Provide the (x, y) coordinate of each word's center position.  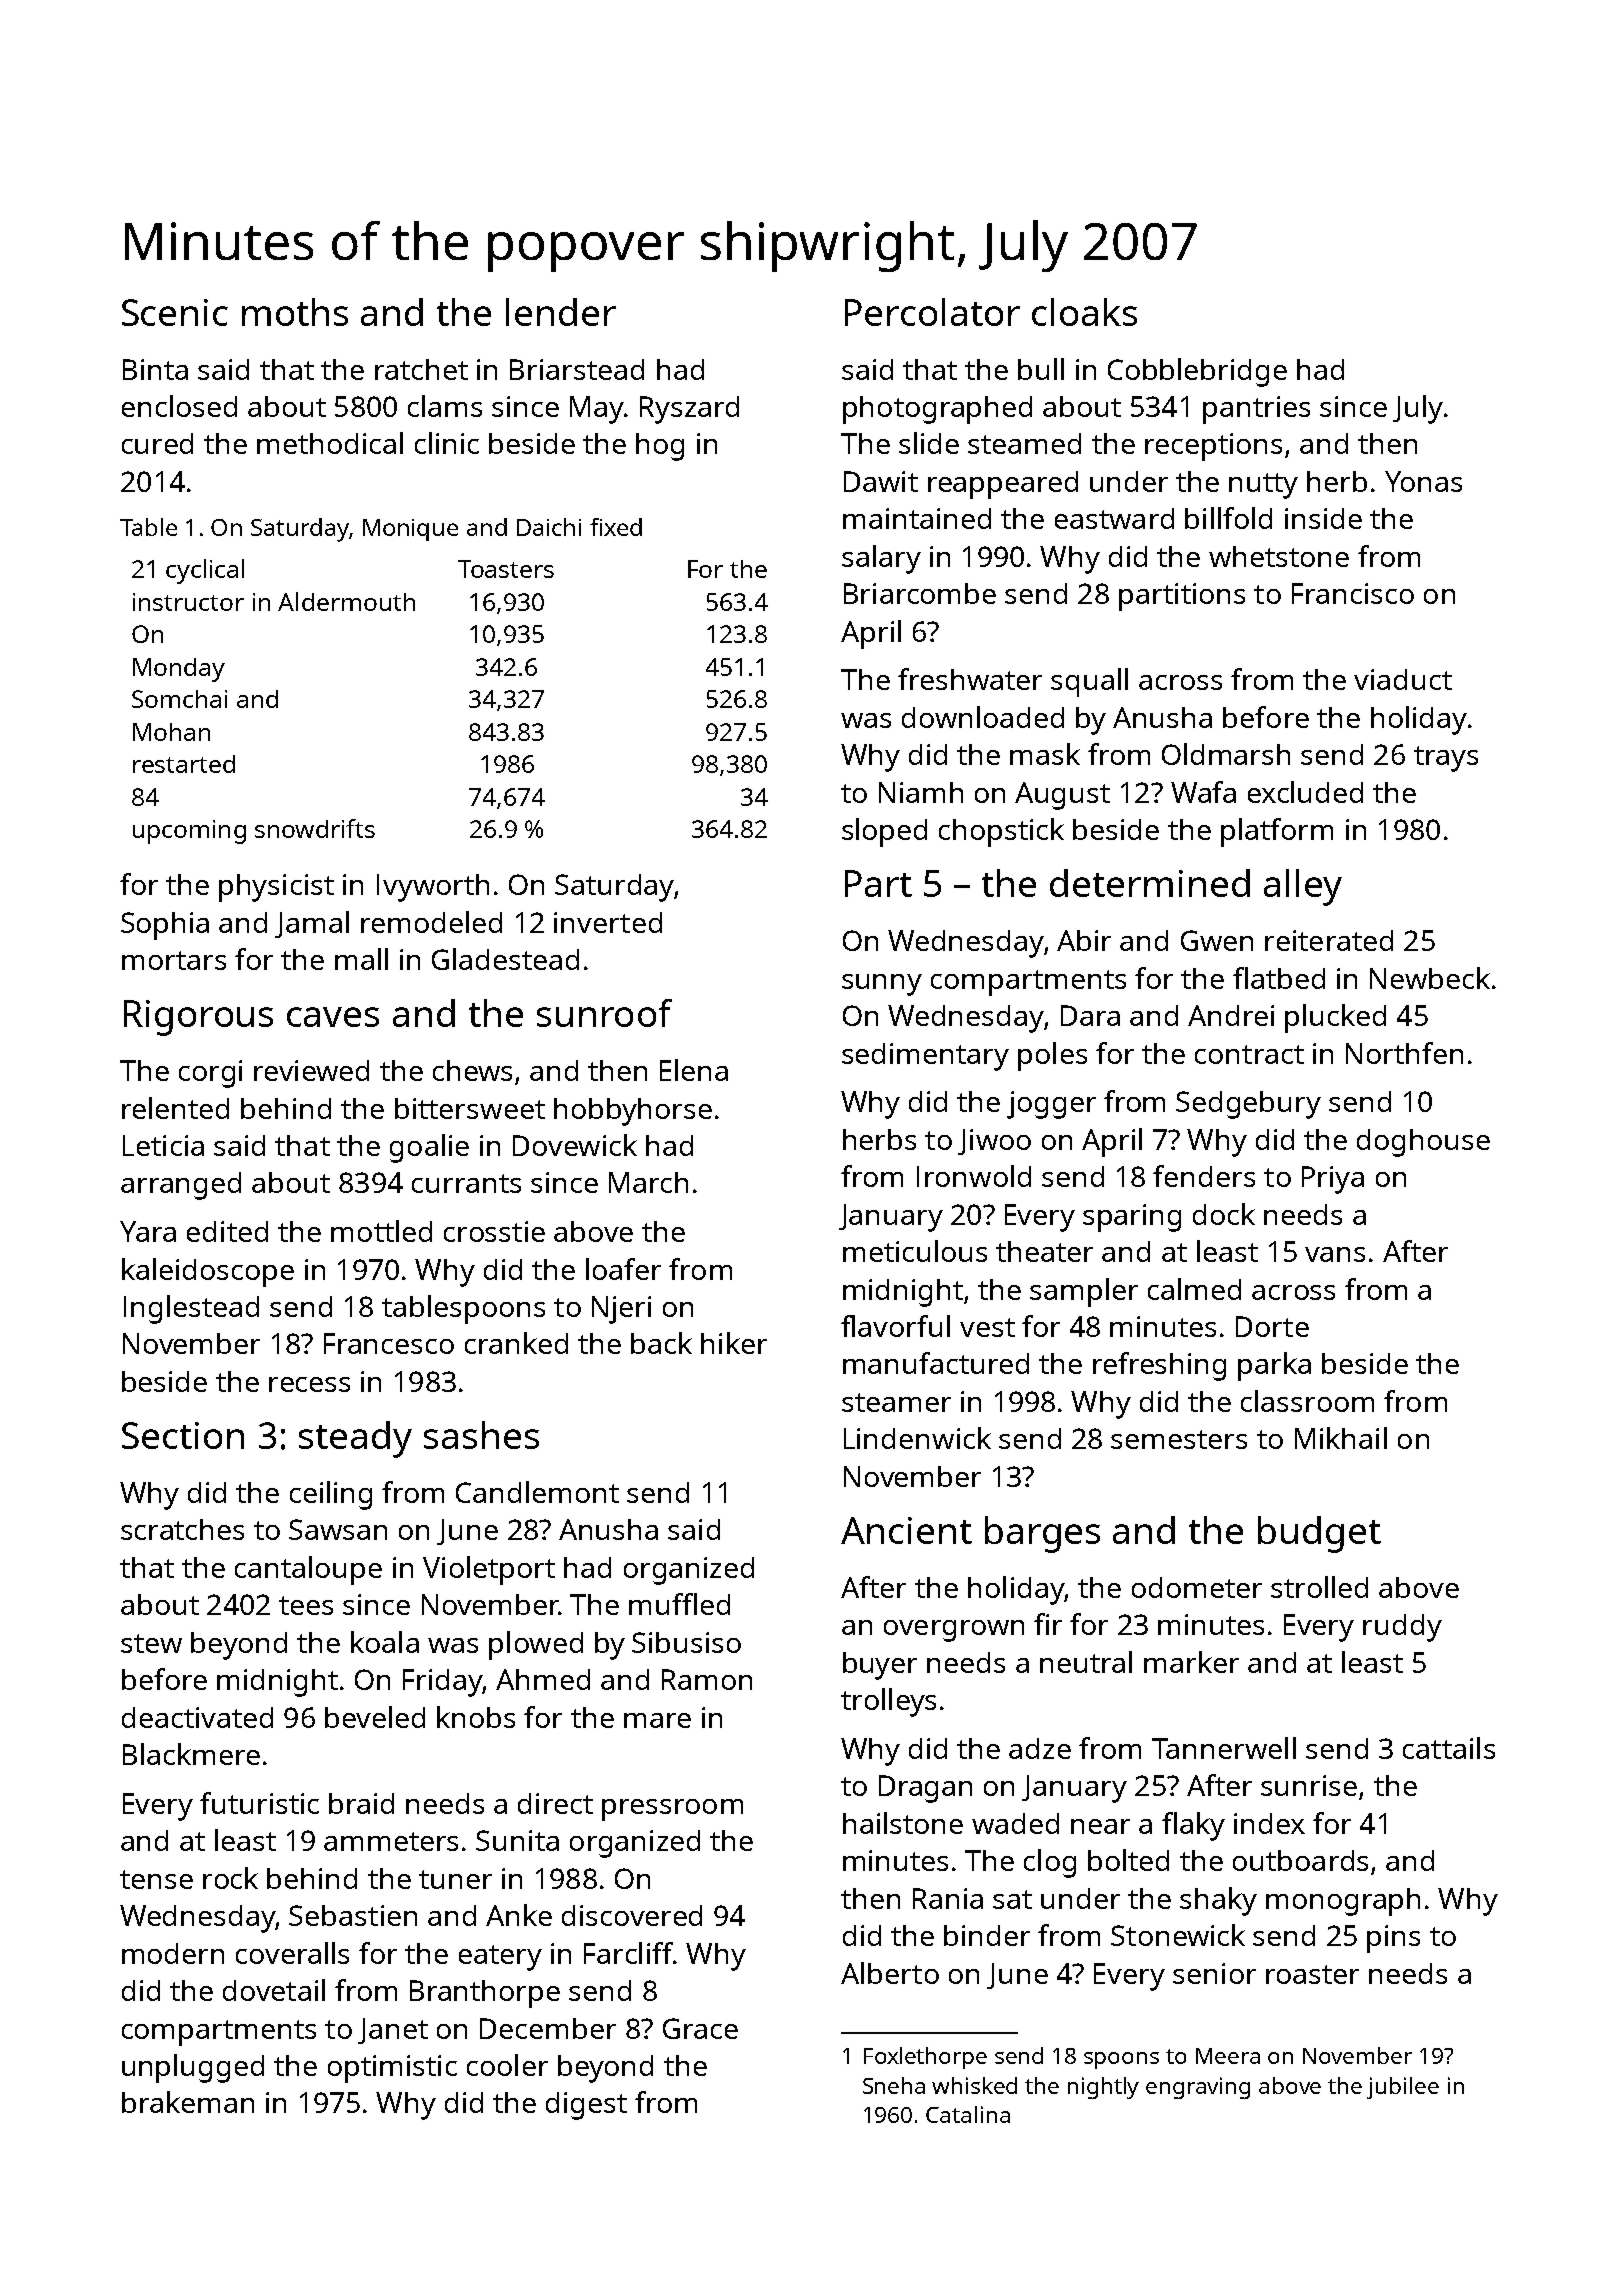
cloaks (1084, 312)
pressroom (672, 1810)
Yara (148, 1231)
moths (295, 312)
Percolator (932, 312)
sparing (1132, 1218)
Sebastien (353, 1915)
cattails (1449, 1748)
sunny (882, 985)
